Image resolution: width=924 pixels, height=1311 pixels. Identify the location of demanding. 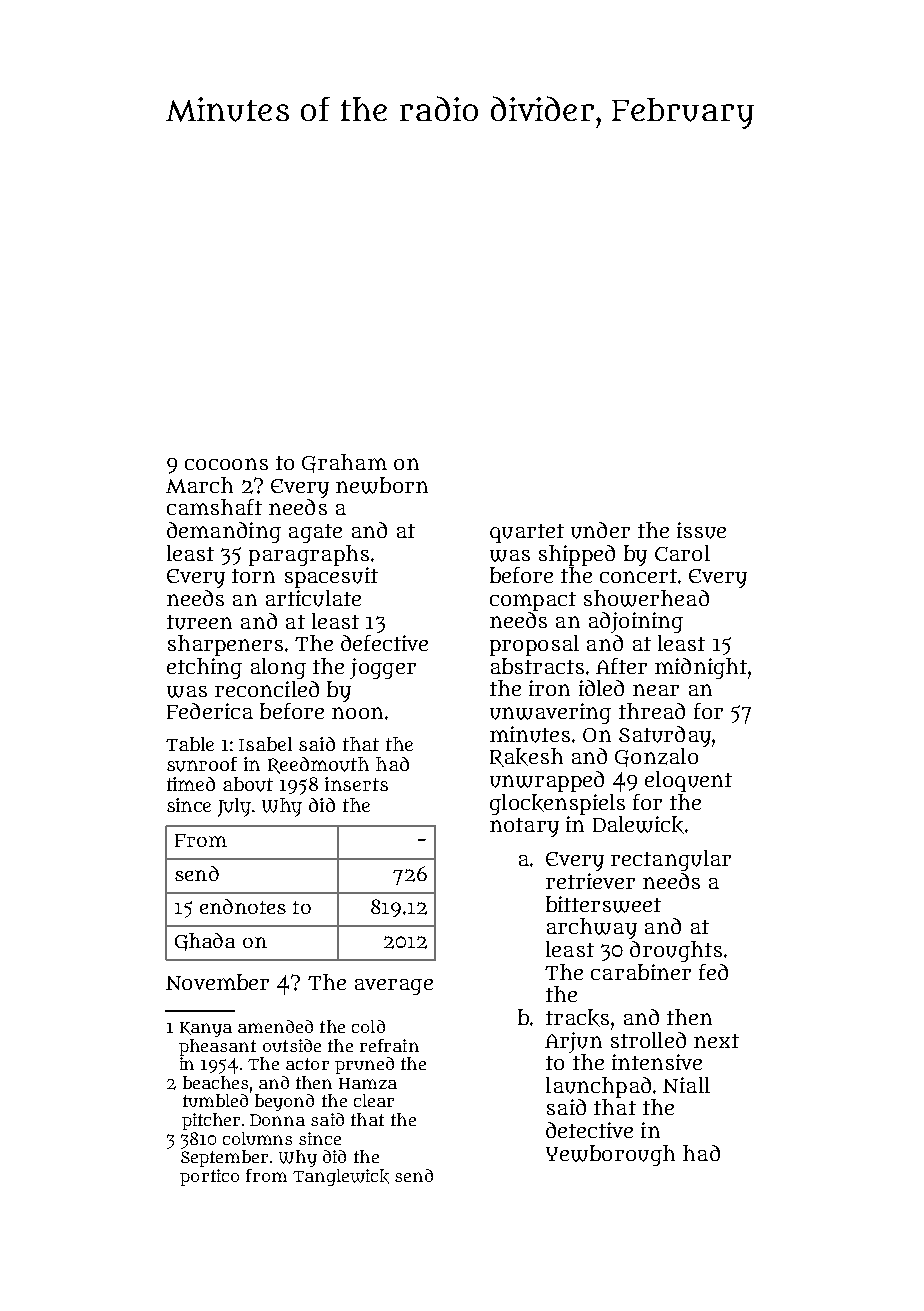
(224, 532).
